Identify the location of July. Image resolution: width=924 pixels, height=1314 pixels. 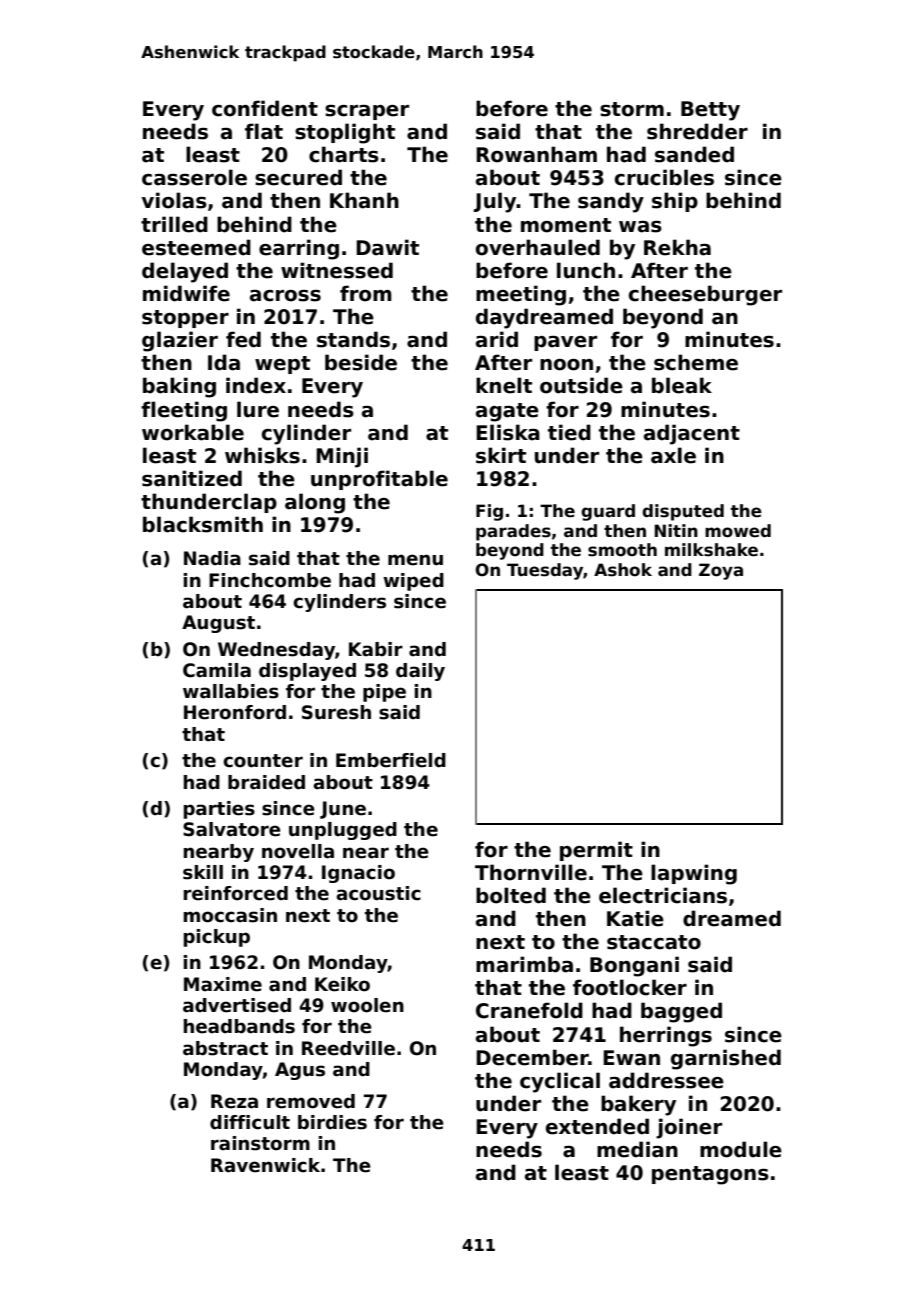
(495, 202).
